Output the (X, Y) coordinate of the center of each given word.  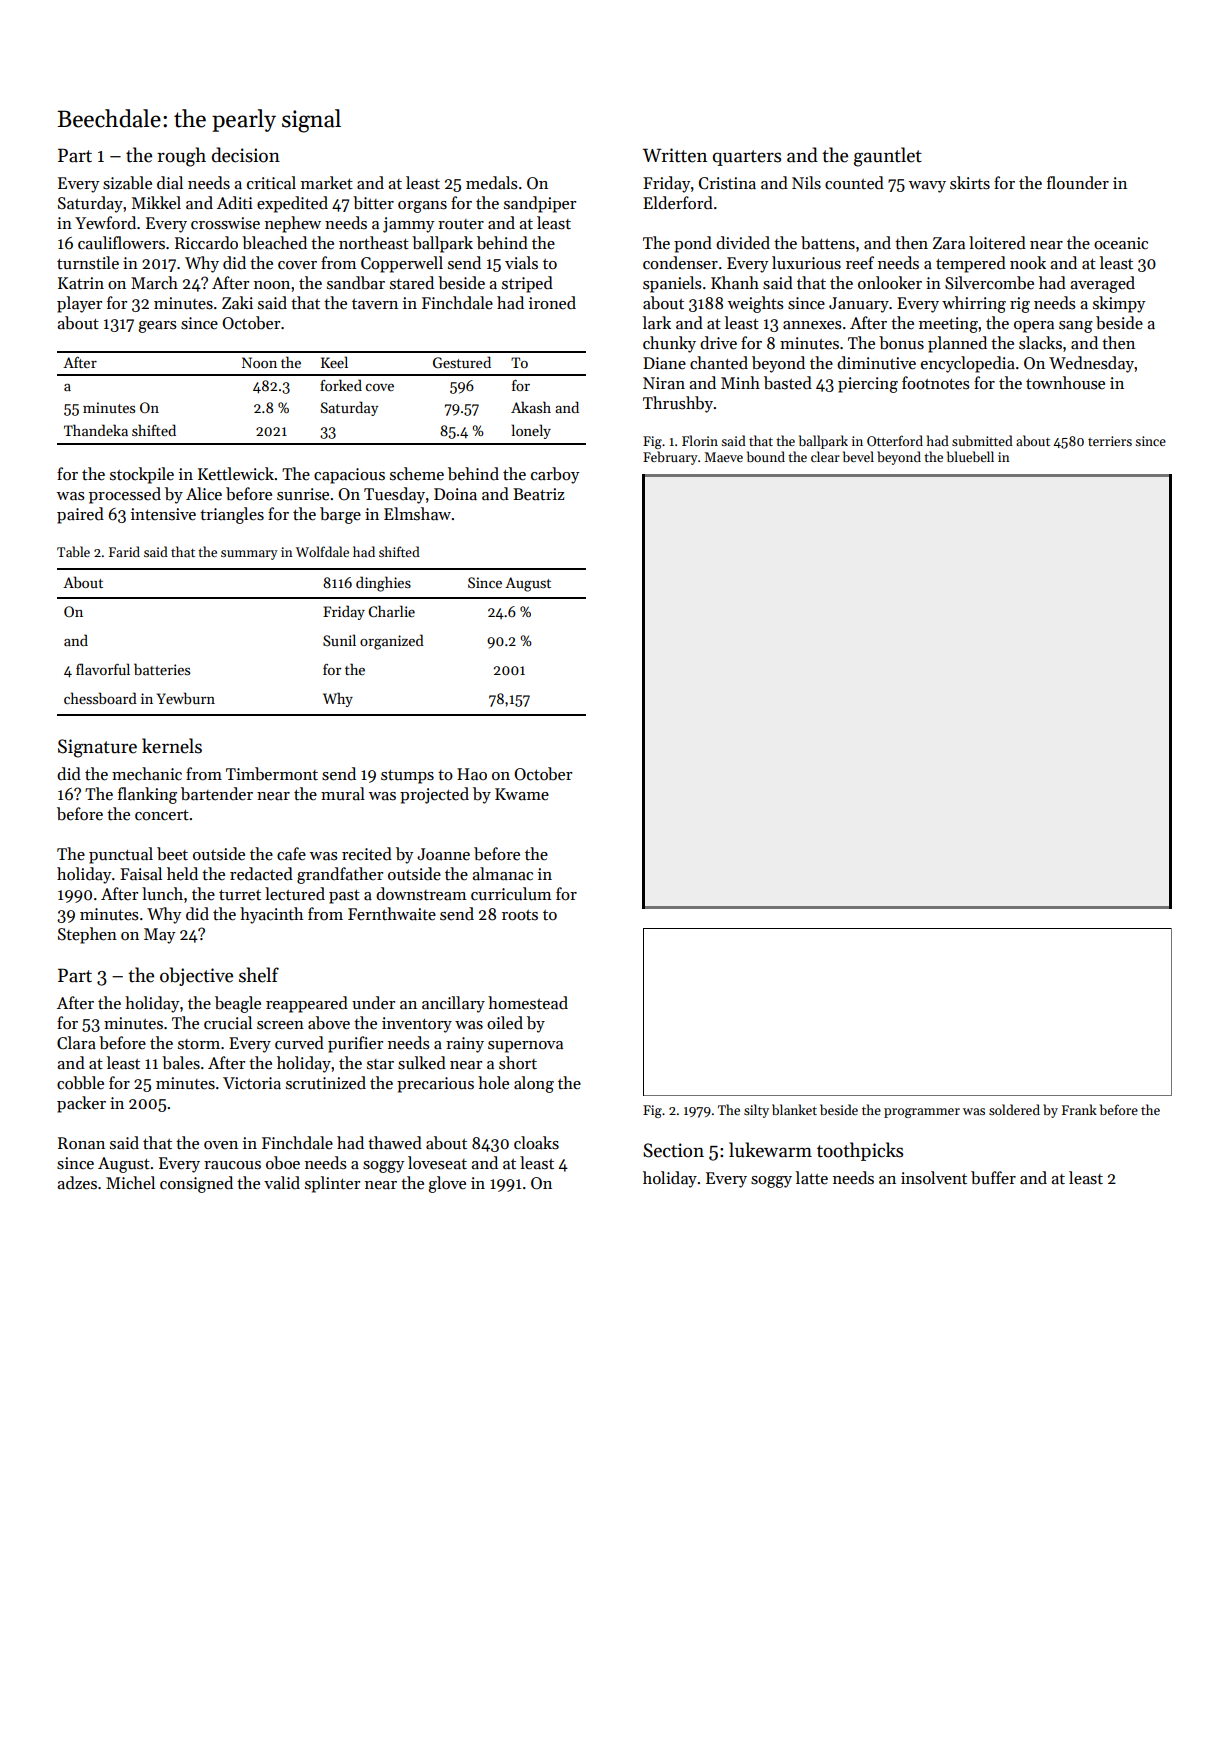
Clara (76, 1043)
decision (246, 155)
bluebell (970, 456)
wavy (927, 187)
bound (766, 456)
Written (675, 155)
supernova (525, 1047)
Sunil (339, 640)
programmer (922, 1113)
